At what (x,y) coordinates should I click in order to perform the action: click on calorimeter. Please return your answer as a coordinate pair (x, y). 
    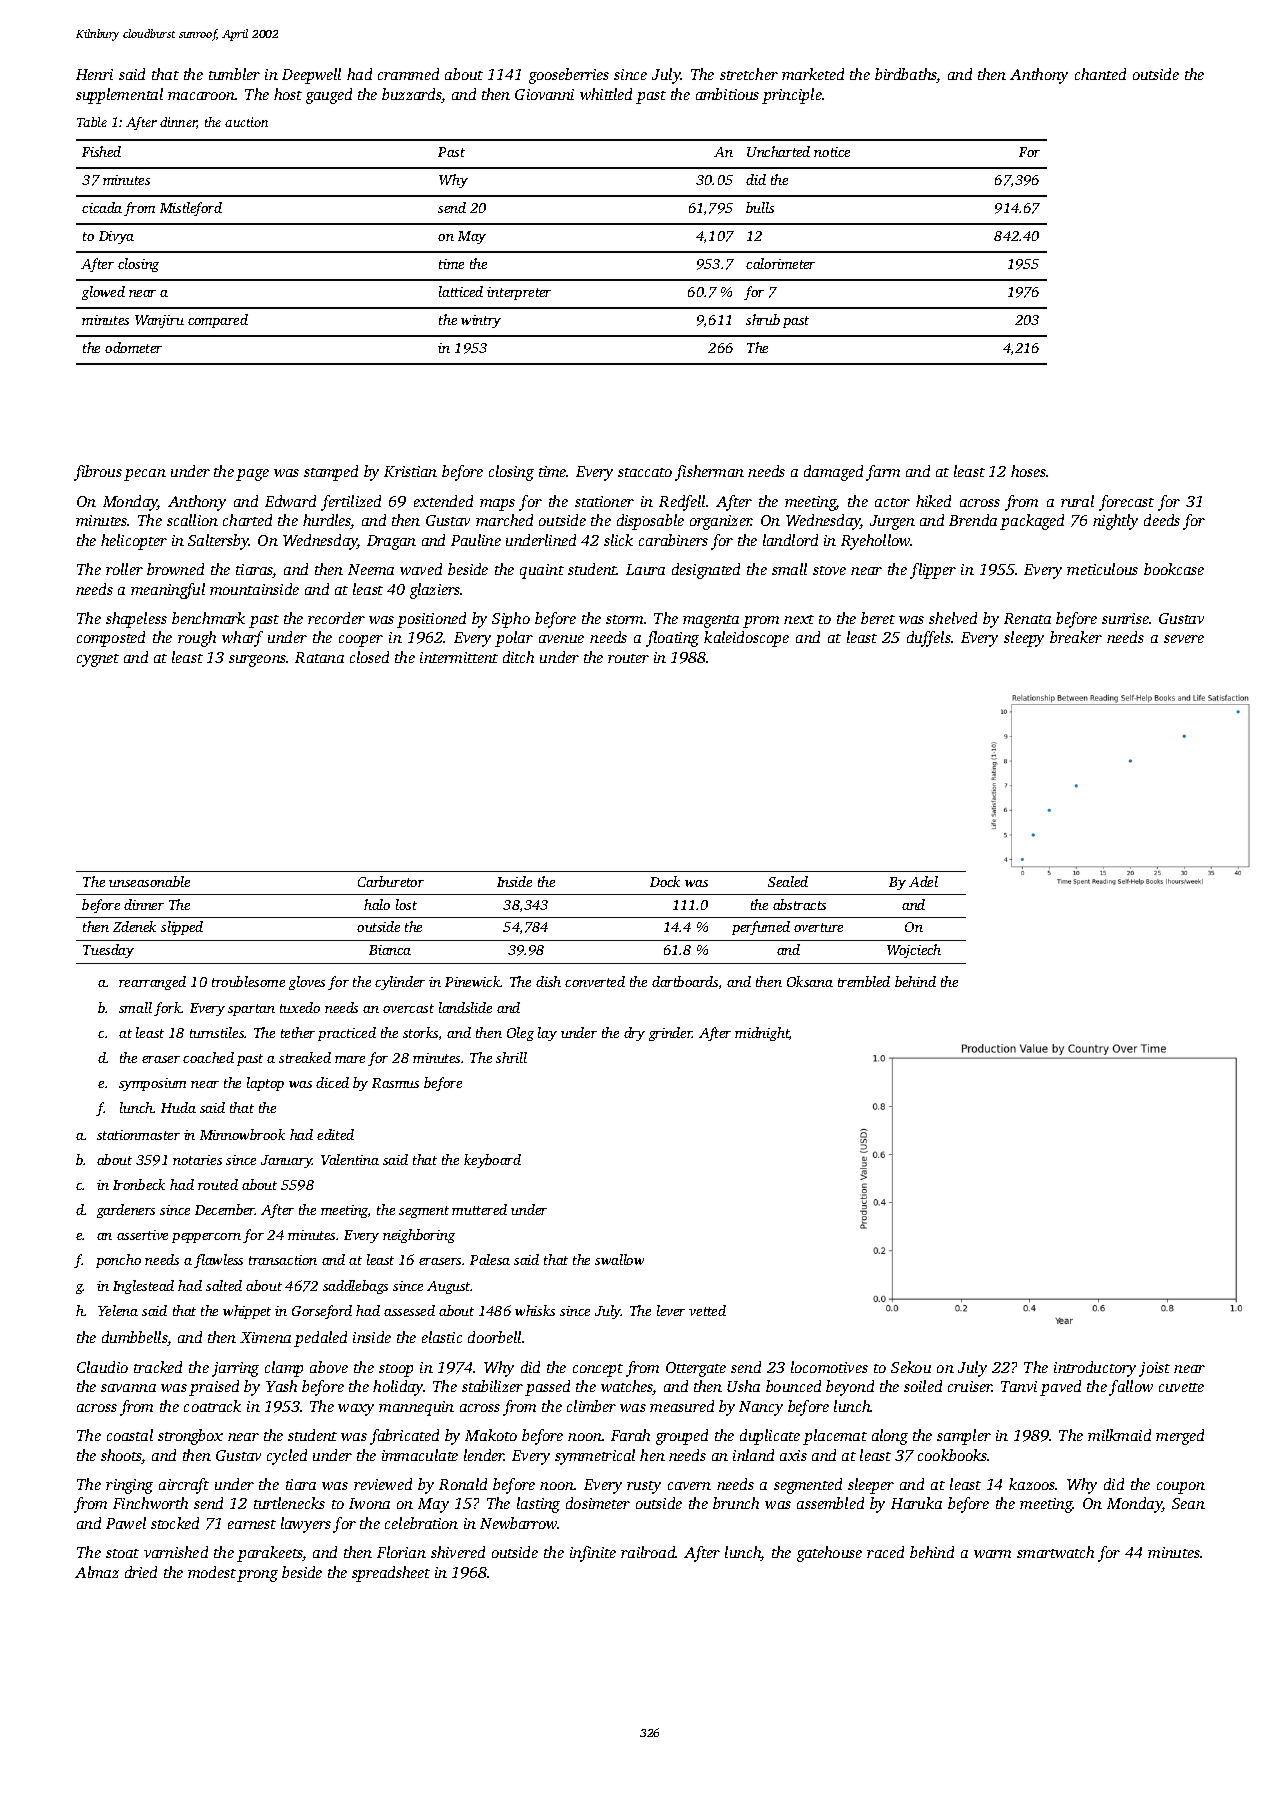
    Looking at the image, I should click on (780, 263).
